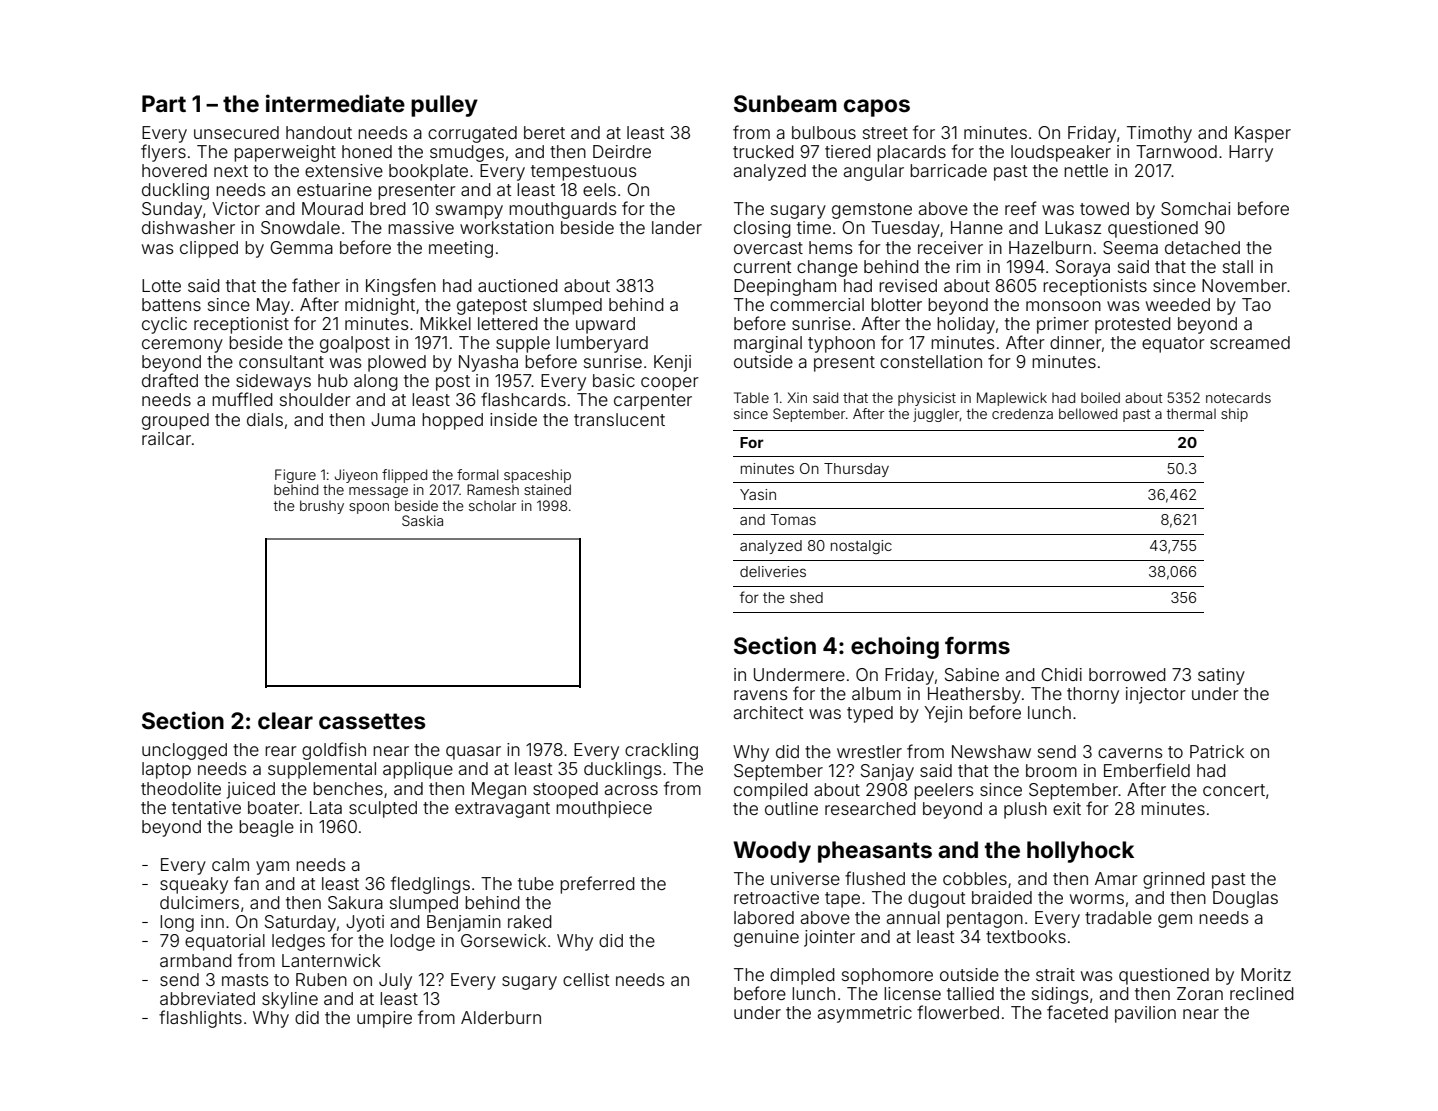 Image resolution: width=1438 pixels, height=1111 pixels. What do you see at coordinates (1022, 413) in the screenshot?
I see `credenza` at bounding box center [1022, 413].
